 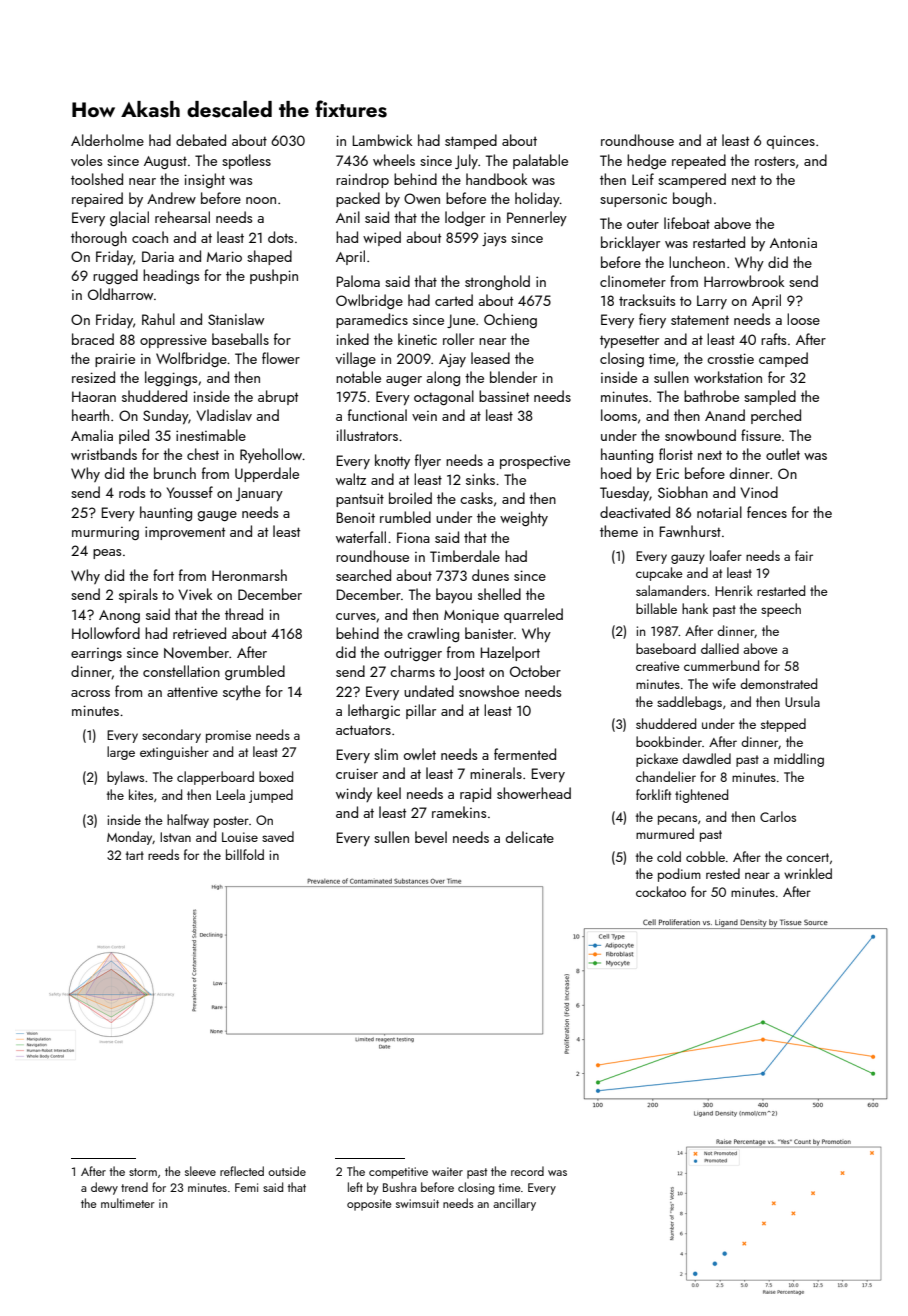 I want to click on leggings, so click(x=171, y=378).
